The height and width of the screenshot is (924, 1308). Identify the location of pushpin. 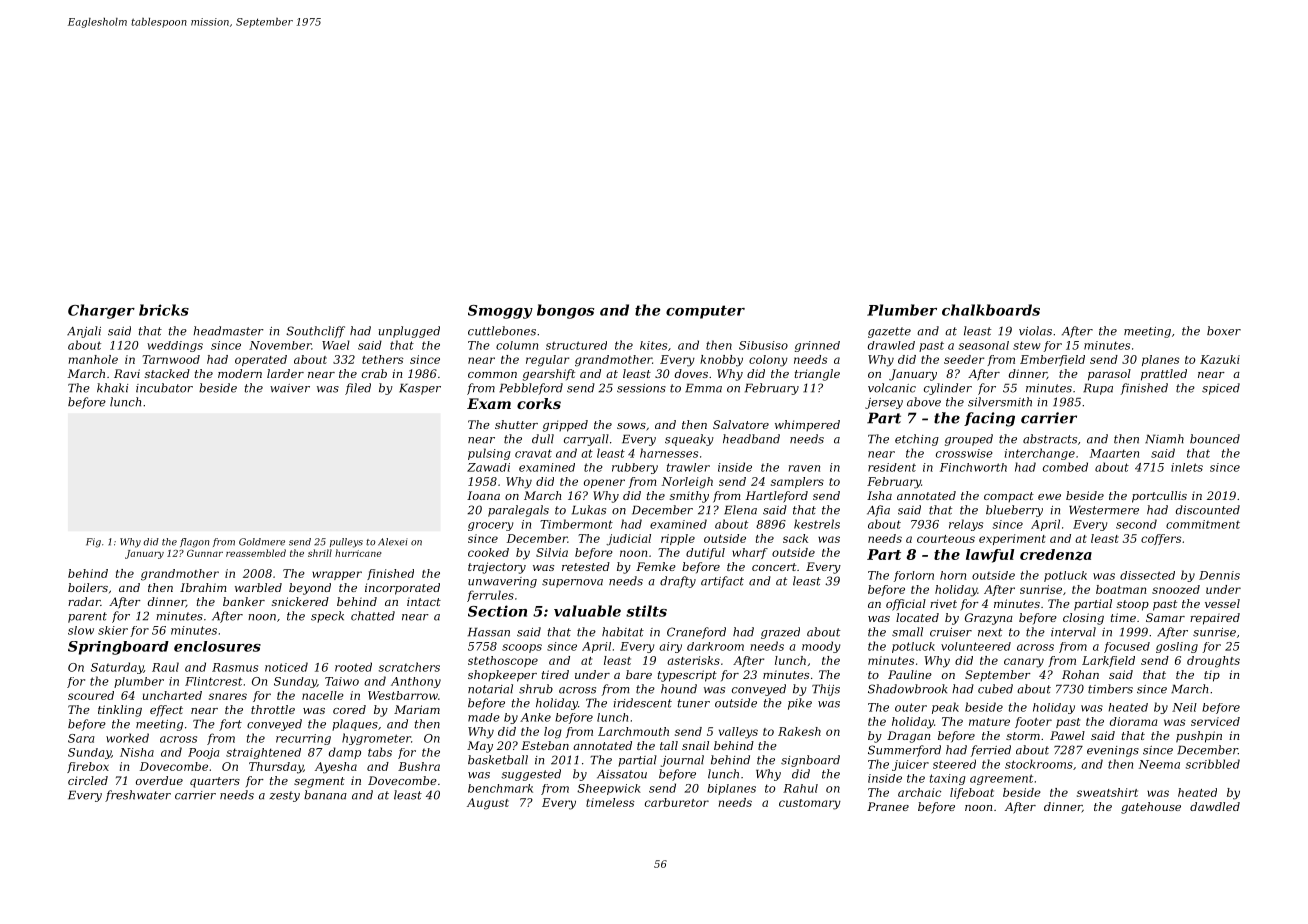
(1199, 737).
